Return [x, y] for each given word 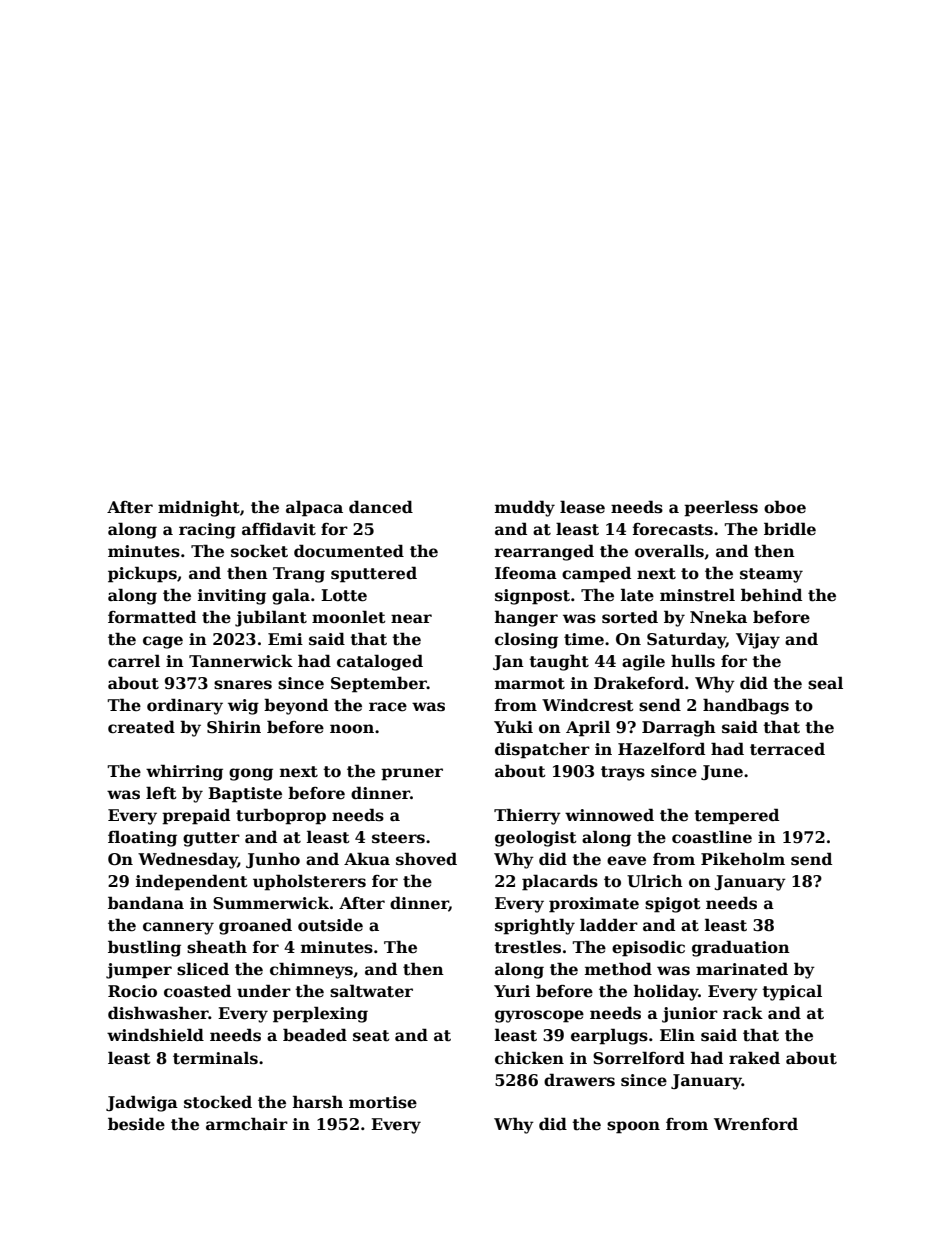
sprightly [535, 926]
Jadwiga [142, 1103]
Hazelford [661, 749]
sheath [217, 947]
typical [792, 992]
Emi [285, 639]
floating [142, 838]
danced [381, 507]
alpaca [314, 508]
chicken [529, 1058]
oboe [785, 507]
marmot [530, 684]
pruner [412, 774]
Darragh [679, 728]
